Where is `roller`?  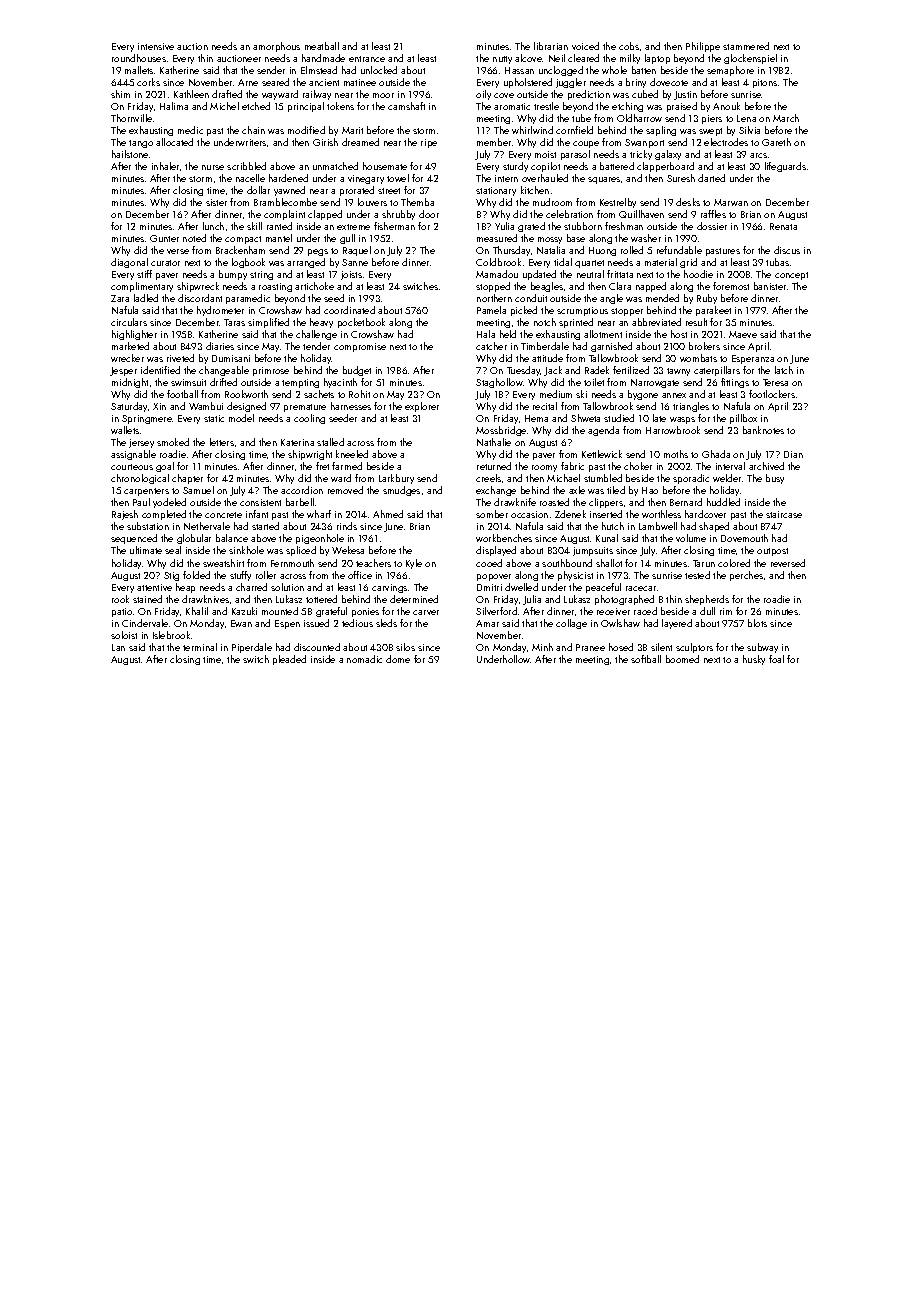 roller is located at coordinates (266, 575).
